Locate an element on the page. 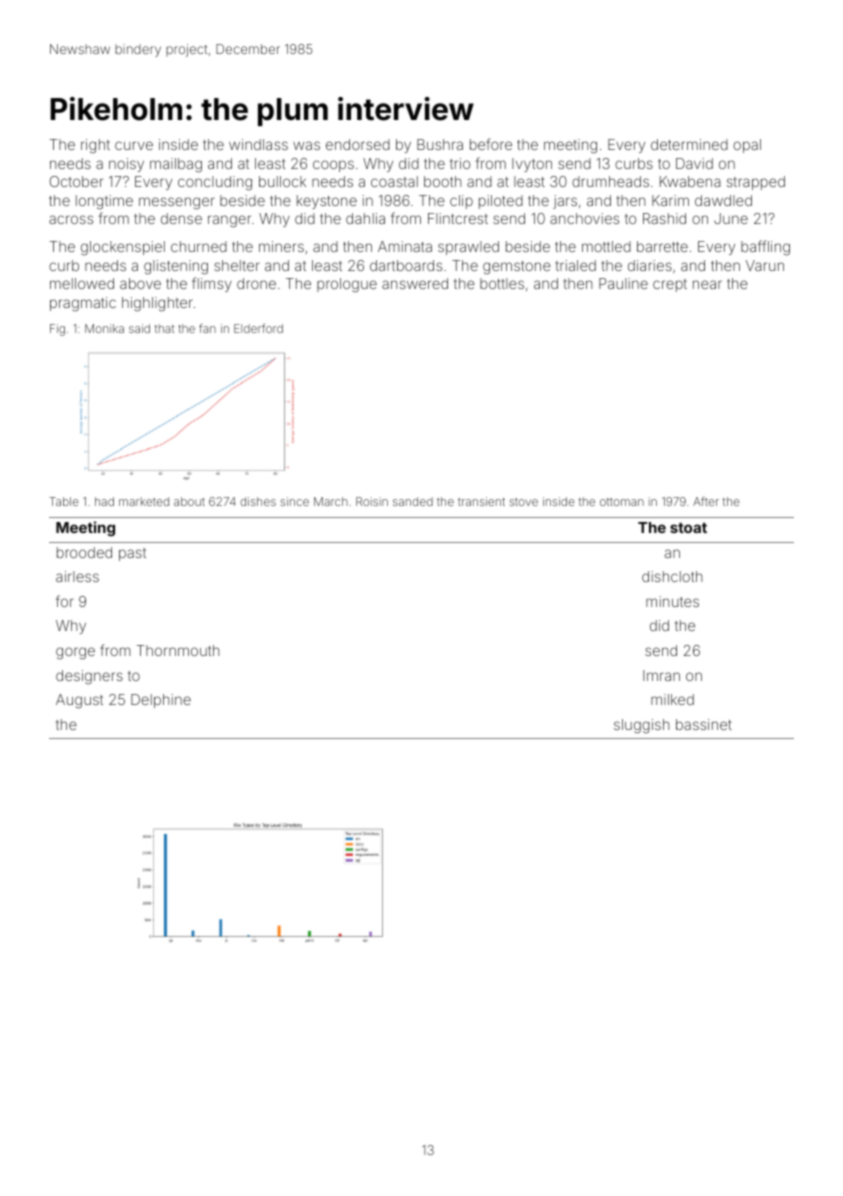  After is located at coordinates (706, 501).
